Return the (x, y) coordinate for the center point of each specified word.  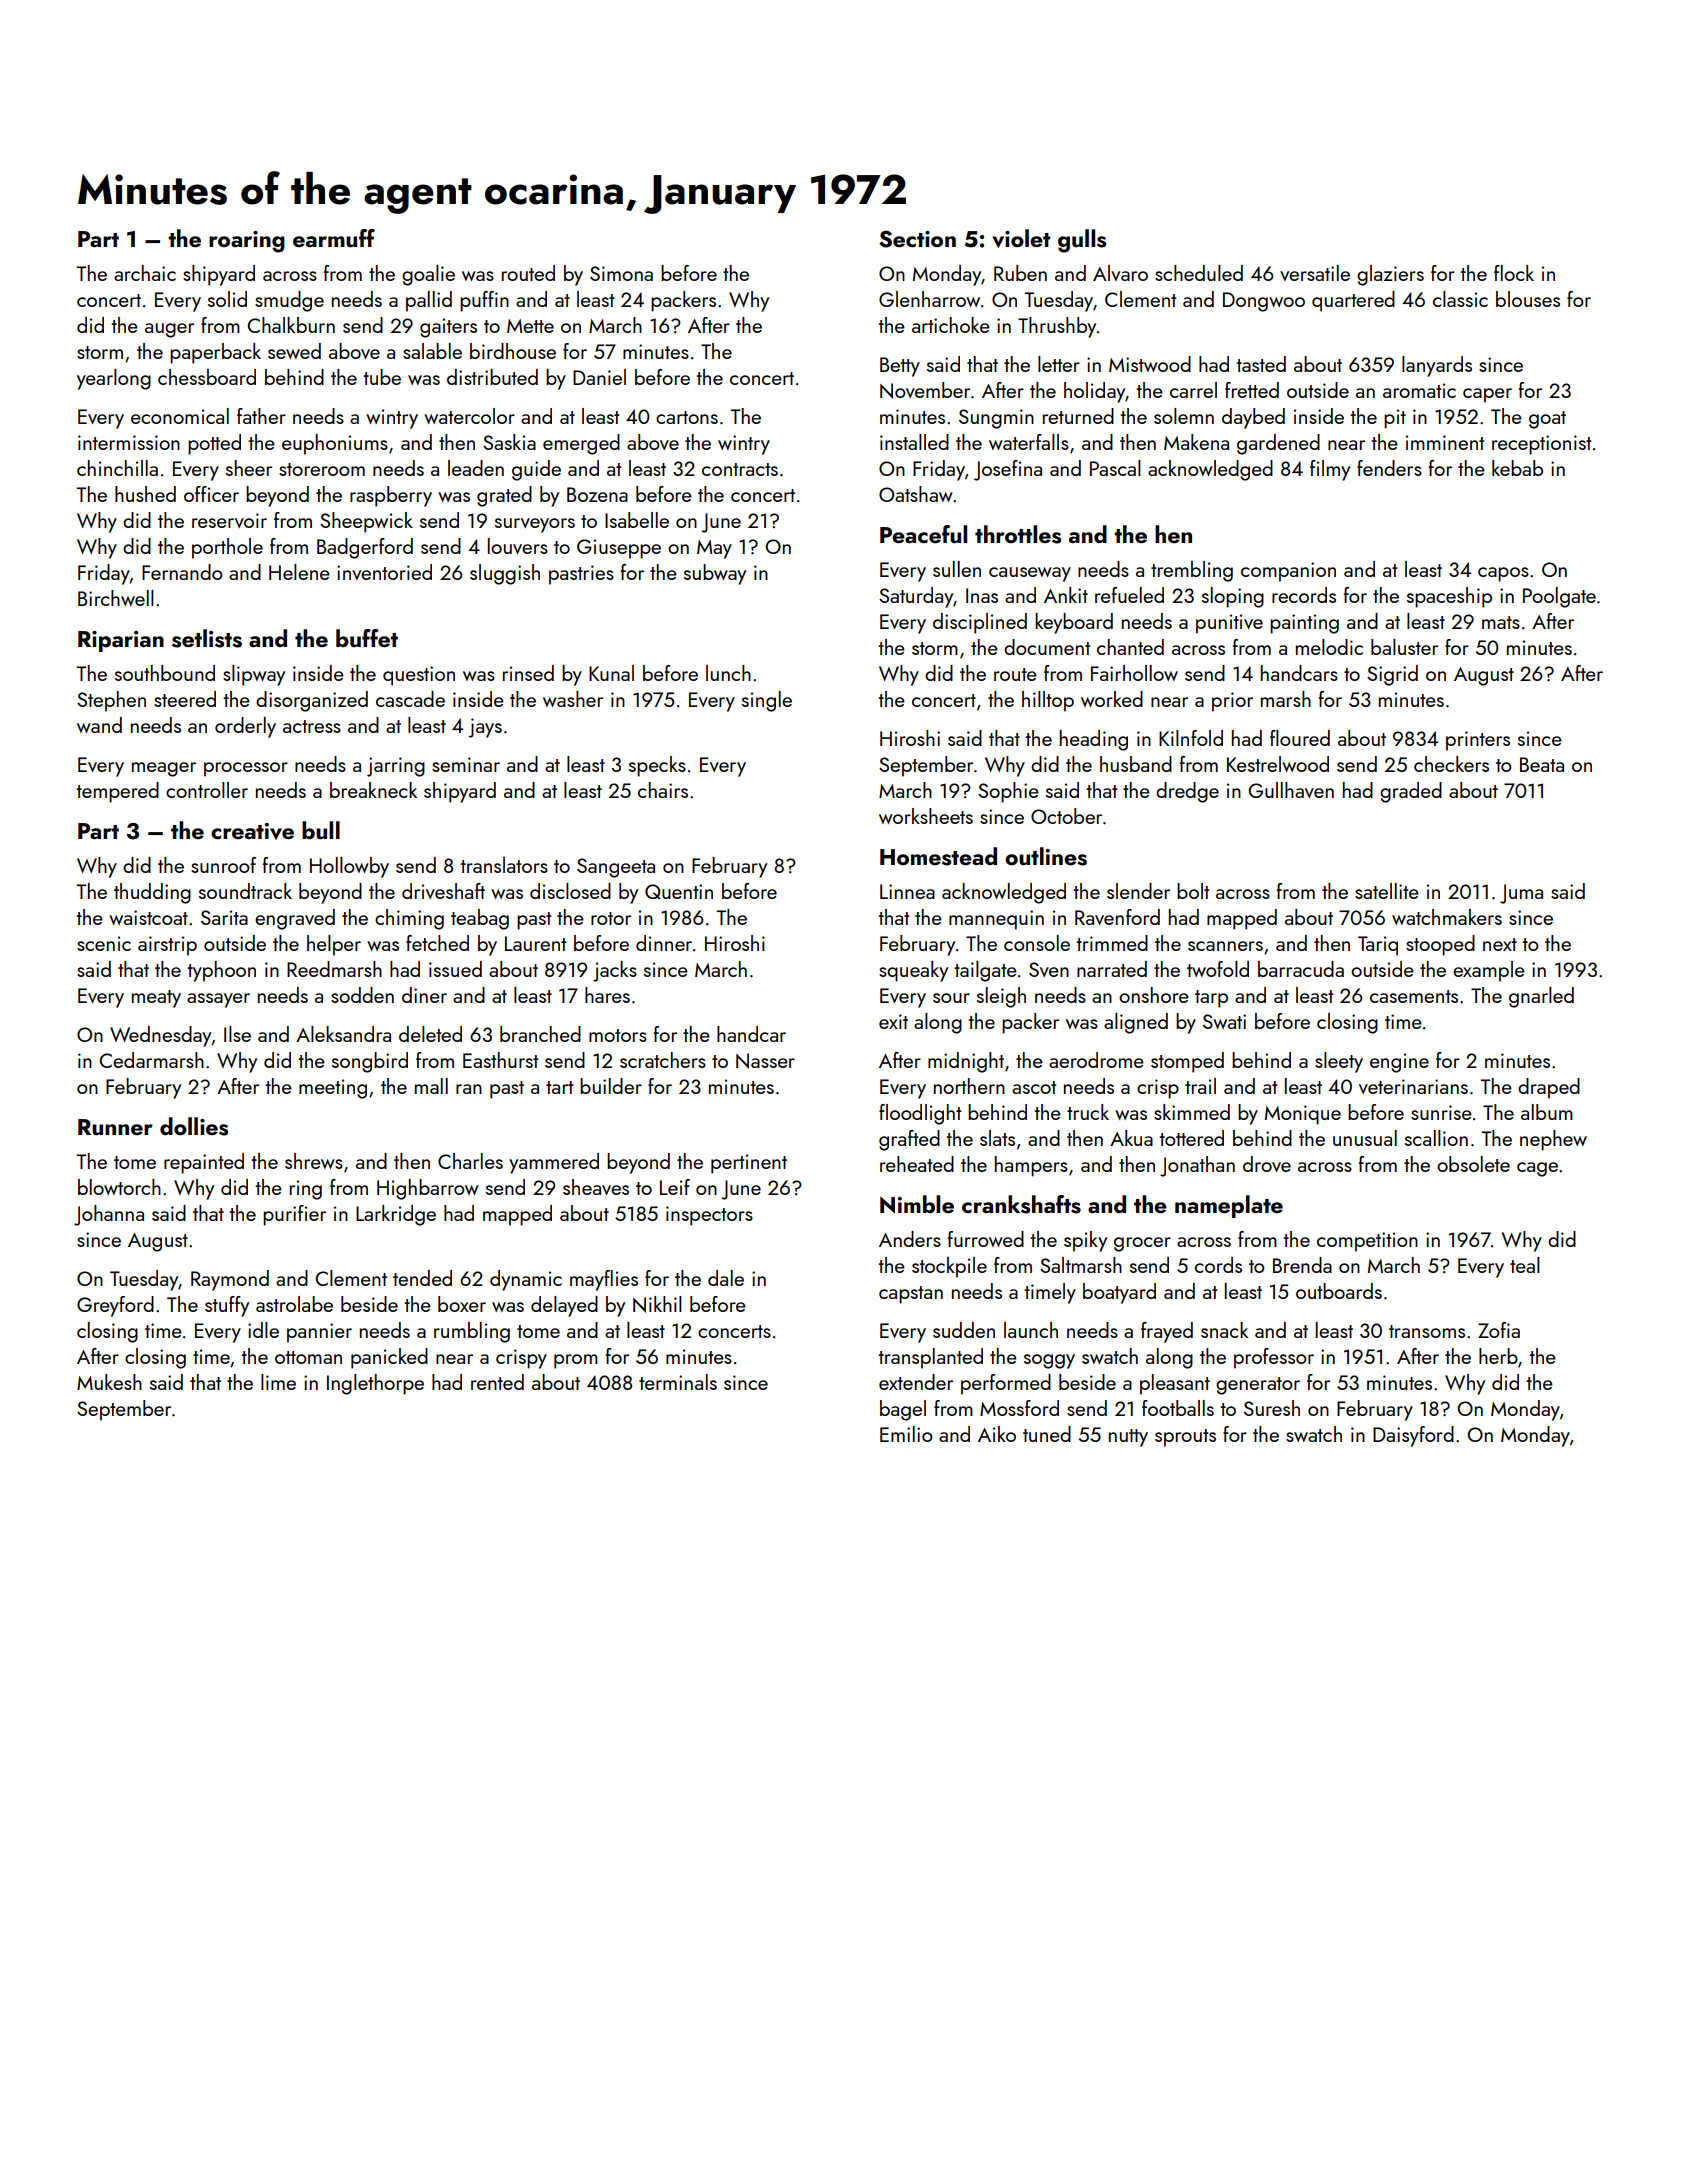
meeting (333, 1089)
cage (1537, 1169)
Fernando (182, 572)
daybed (1253, 418)
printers (1478, 741)
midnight (966, 1062)
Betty (900, 367)
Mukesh (109, 1382)
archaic (145, 273)
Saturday (916, 597)
